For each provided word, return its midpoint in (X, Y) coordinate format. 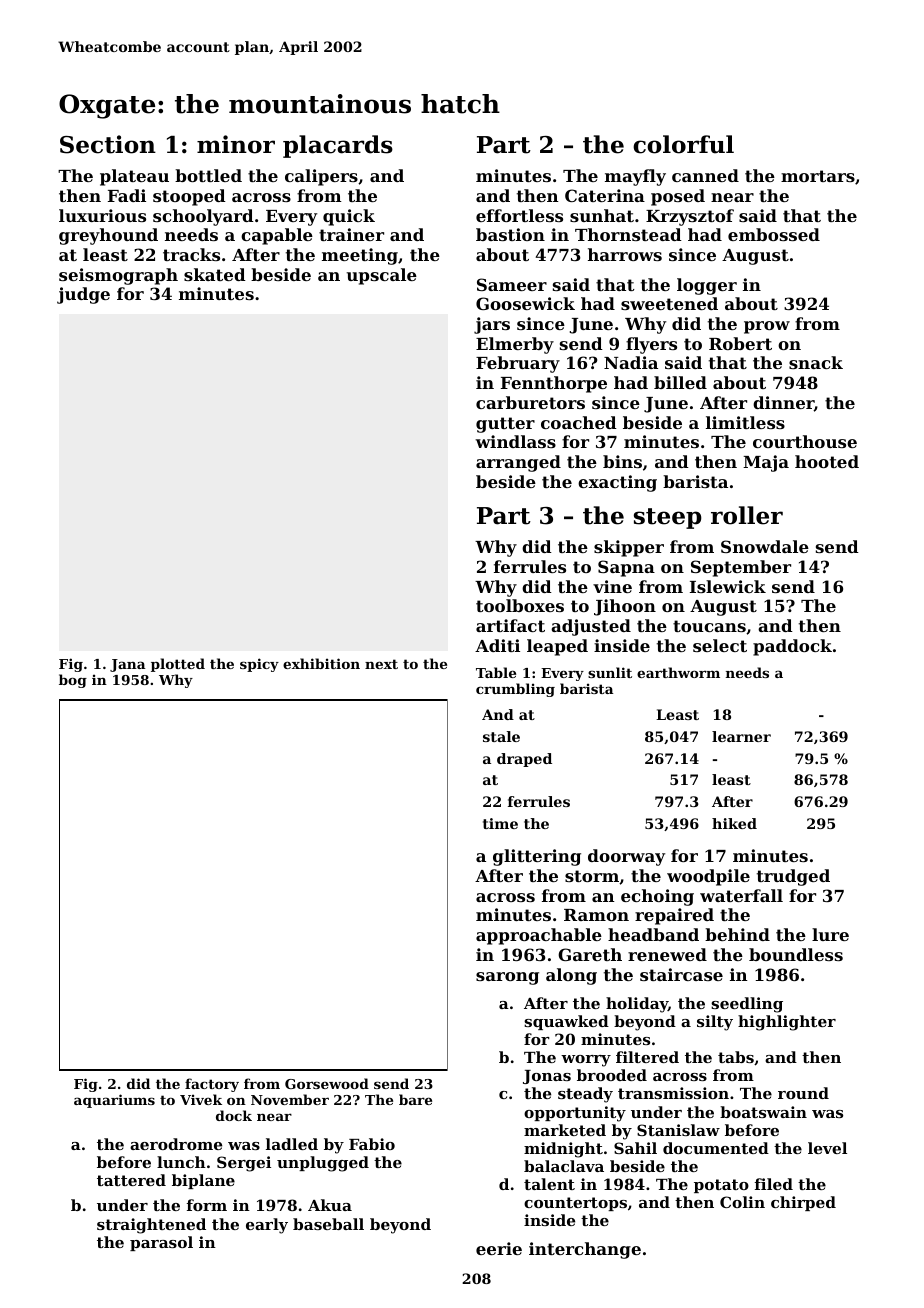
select (720, 645)
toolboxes (520, 605)
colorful (683, 144)
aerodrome (176, 1144)
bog (73, 681)
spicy (259, 665)
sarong (507, 978)
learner (741, 736)
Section (108, 144)
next (381, 664)
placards (338, 146)
